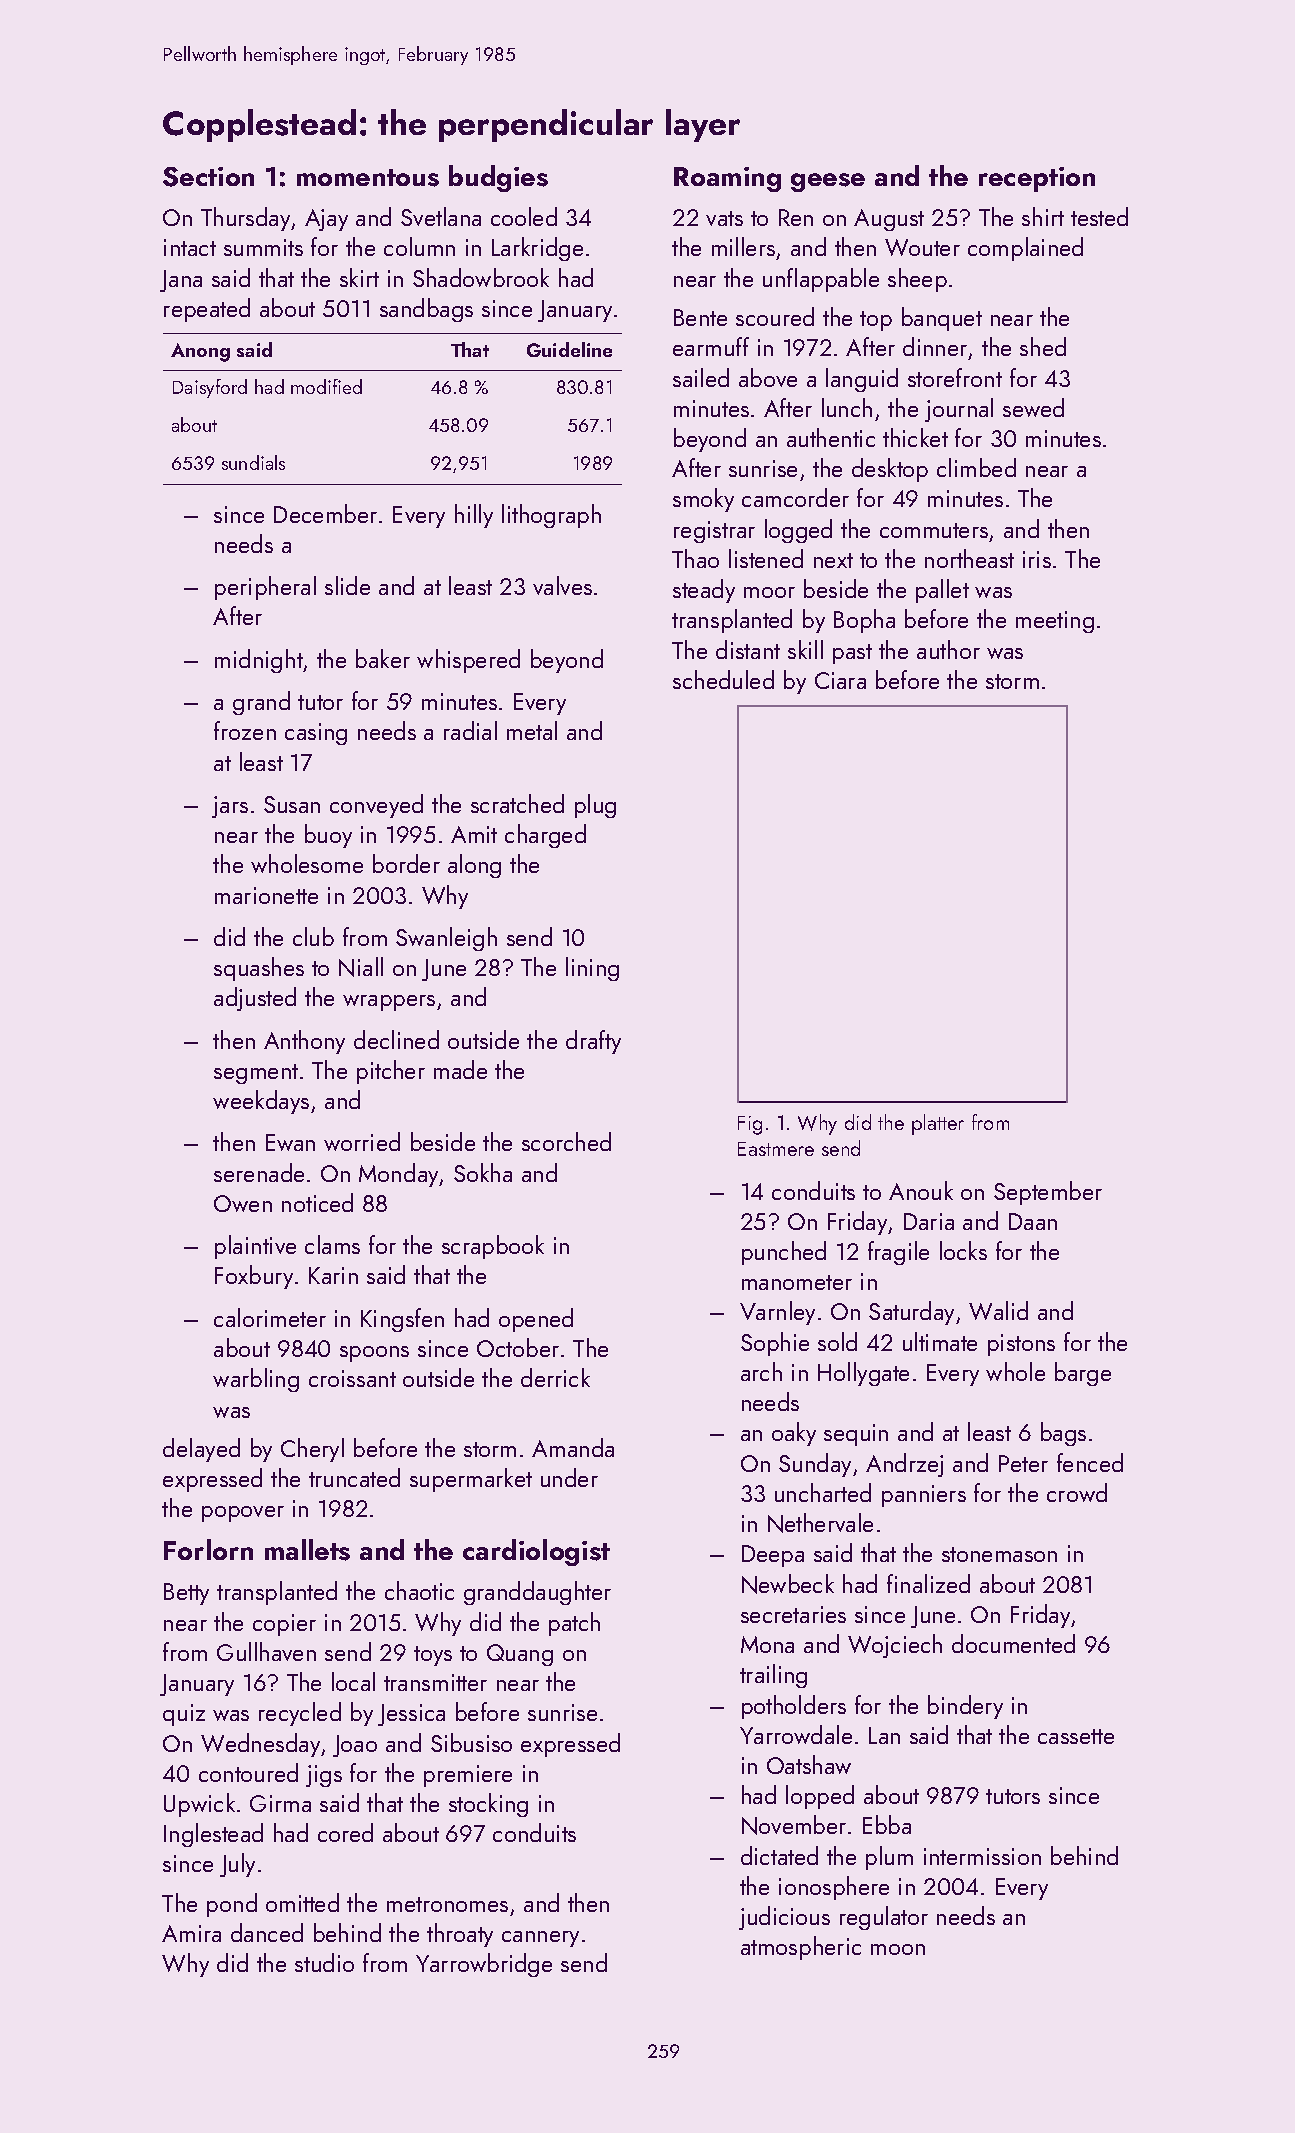 This screenshot has height=2133, width=1295. Describe the element at coordinates (1076, 1736) in the screenshot. I see `cassette` at that location.
